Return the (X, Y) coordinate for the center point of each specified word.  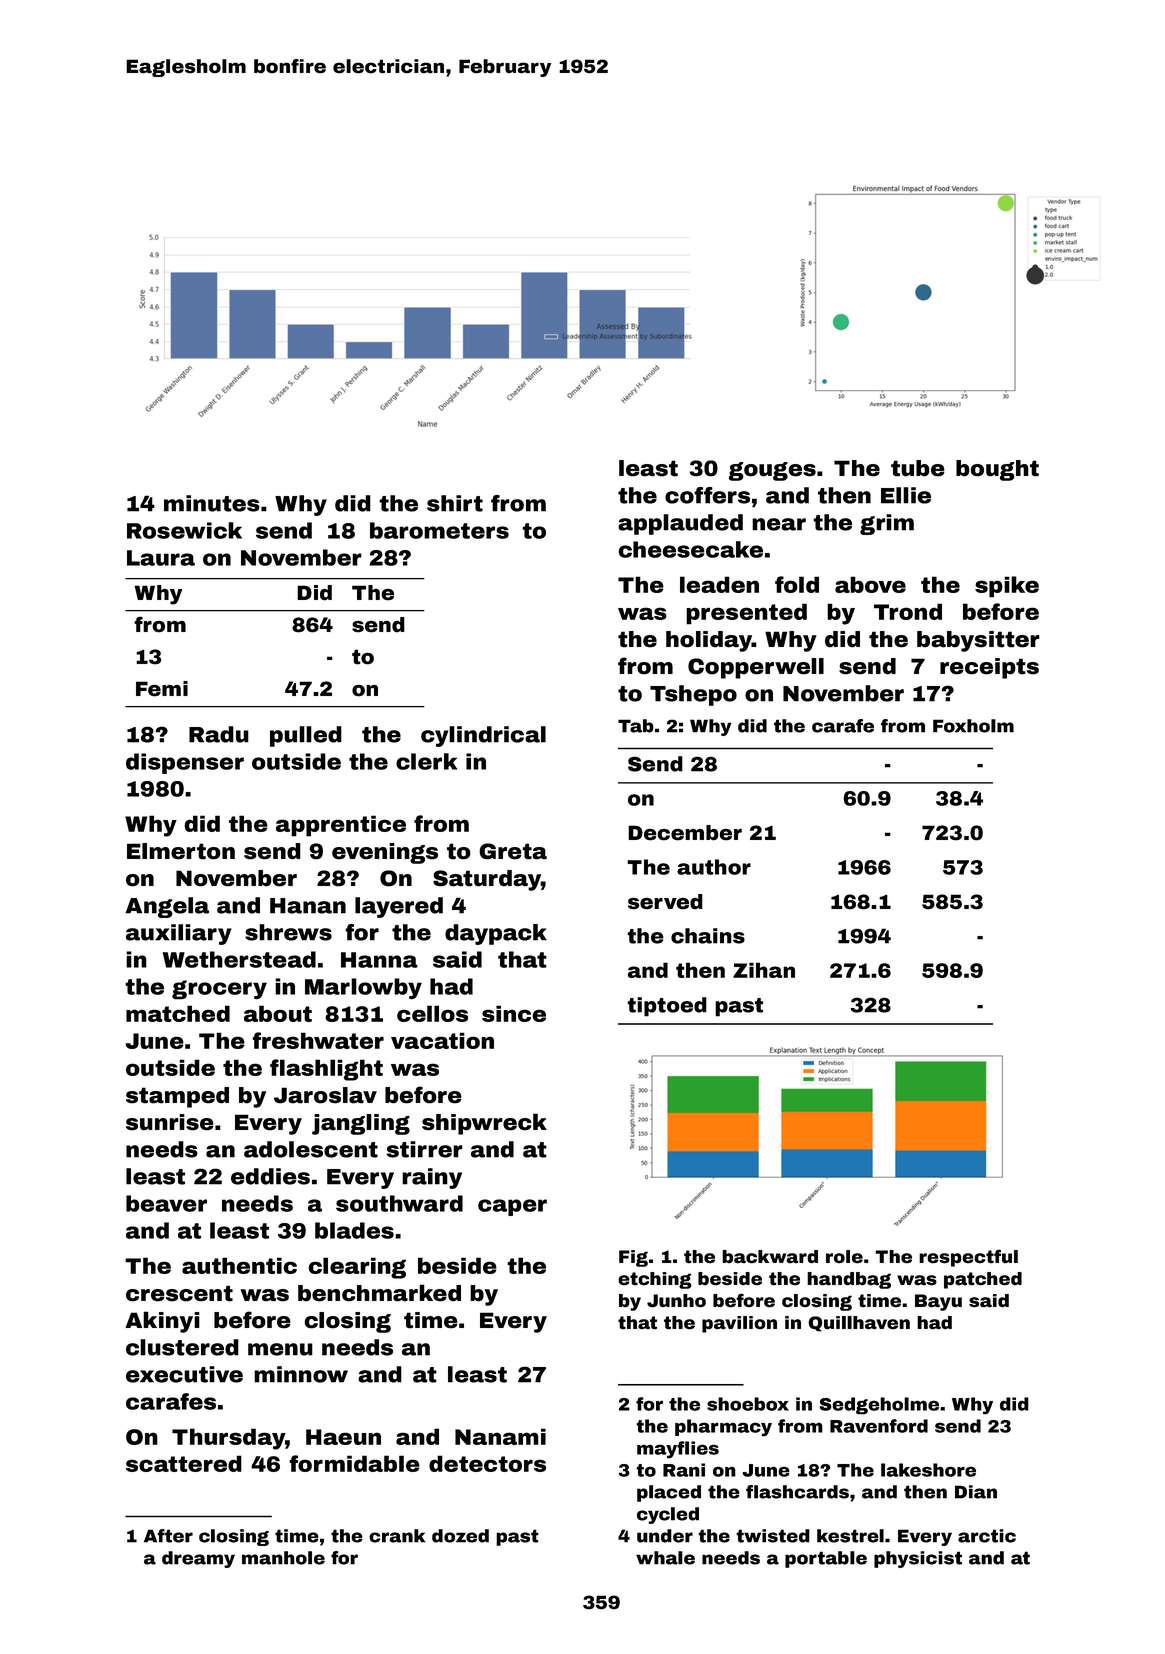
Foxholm (973, 726)
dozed (460, 1536)
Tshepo (693, 695)
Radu (219, 734)
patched (983, 1280)
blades (354, 1230)
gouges (772, 471)
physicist (918, 1559)
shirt (455, 503)
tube (918, 468)
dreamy (198, 1559)
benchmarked (379, 1293)
